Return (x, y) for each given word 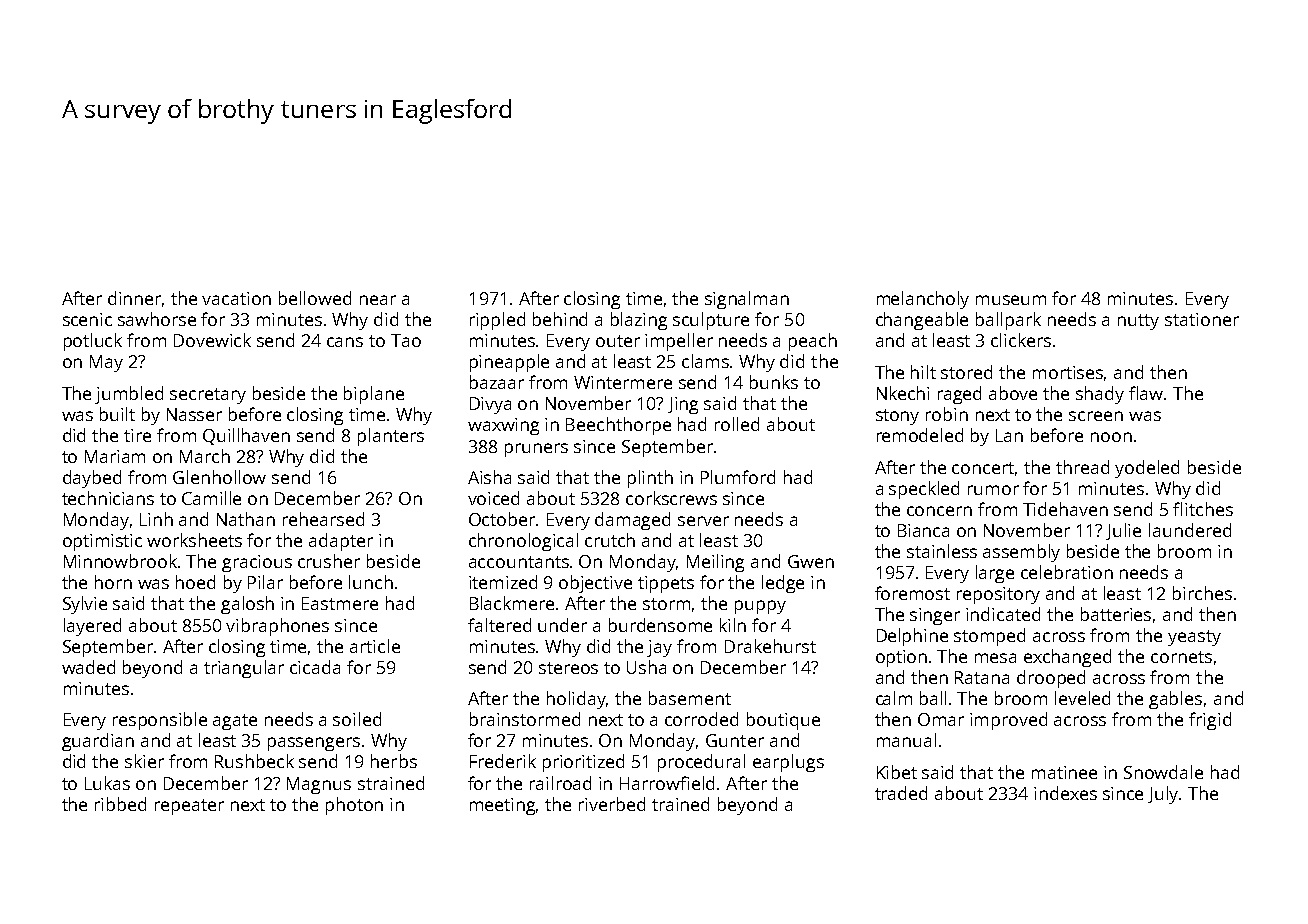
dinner (134, 298)
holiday (577, 700)
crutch (610, 540)
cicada (315, 667)
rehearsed (323, 519)
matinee (1064, 772)
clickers (1021, 340)
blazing (639, 321)
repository (998, 595)
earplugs (788, 763)
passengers (314, 744)
